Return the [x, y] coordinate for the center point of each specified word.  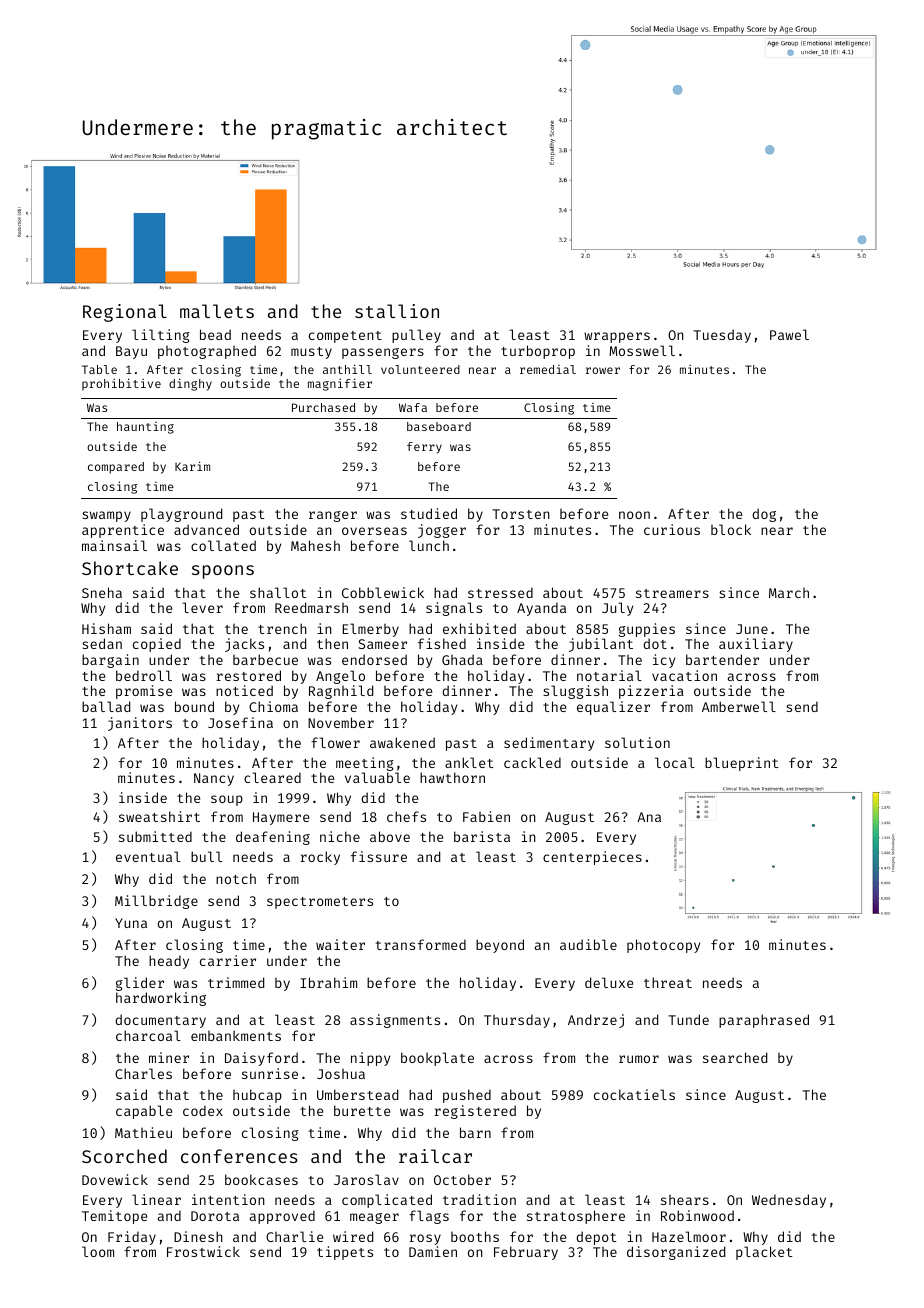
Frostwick [203, 1251]
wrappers [617, 337]
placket [764, 1253]
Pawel [789, 334]
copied [157, 645]
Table [99, 369]
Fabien [486, 816]
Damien [433, 1251]
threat [668, 982]
